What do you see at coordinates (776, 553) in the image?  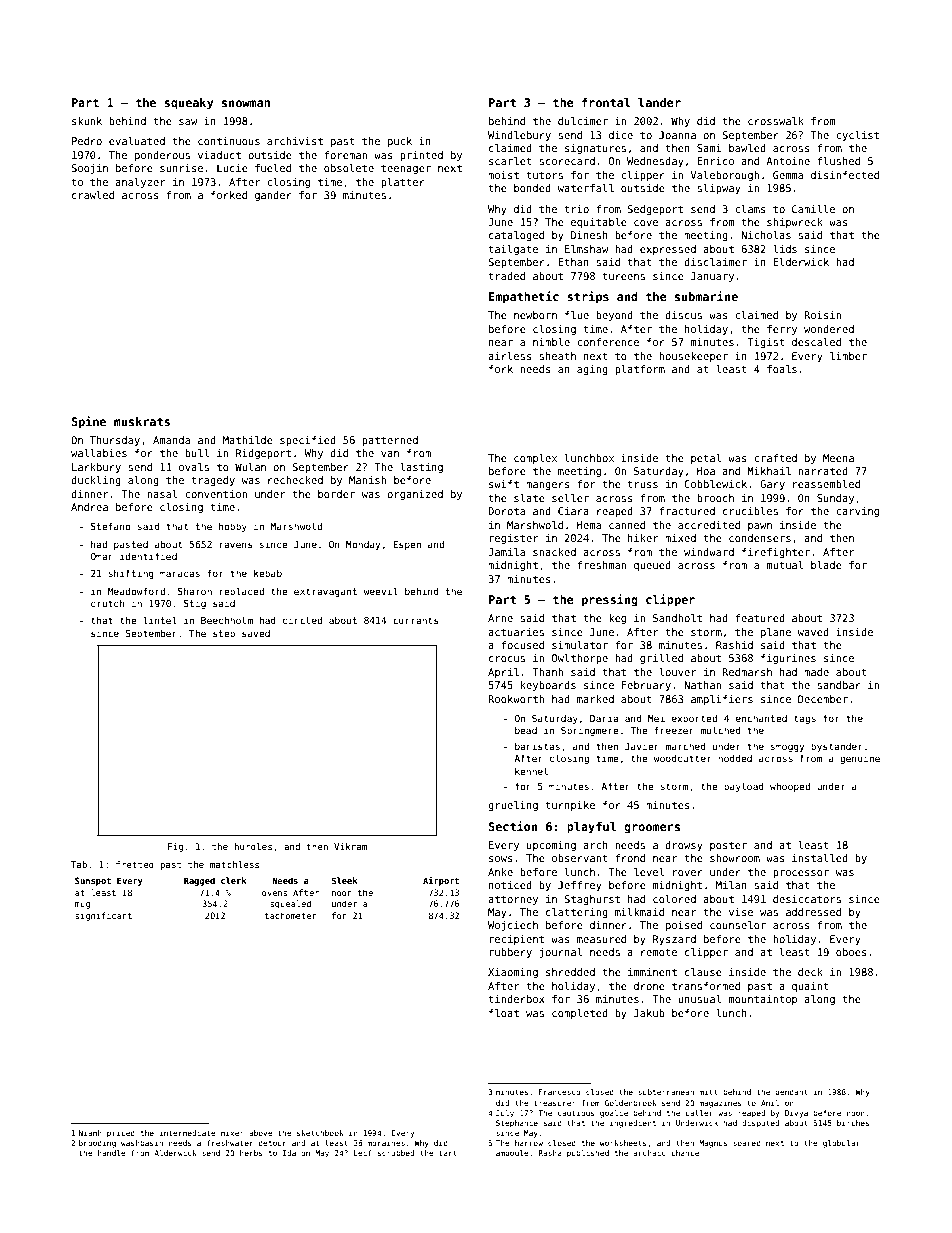 I see `firefighter` at bounding box center [776, 553].
